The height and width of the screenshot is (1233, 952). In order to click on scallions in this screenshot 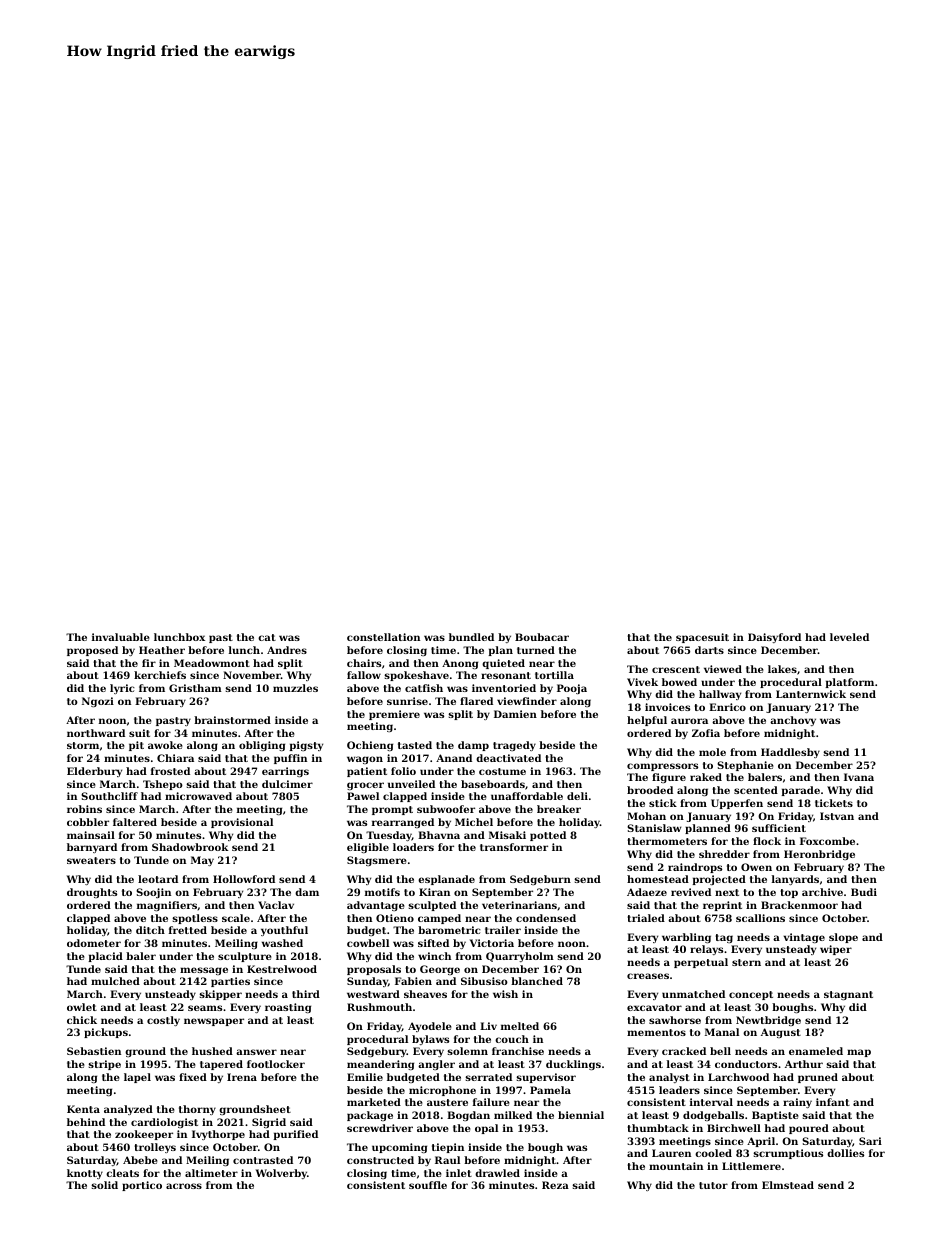, I will do `click(760, 918)`.
